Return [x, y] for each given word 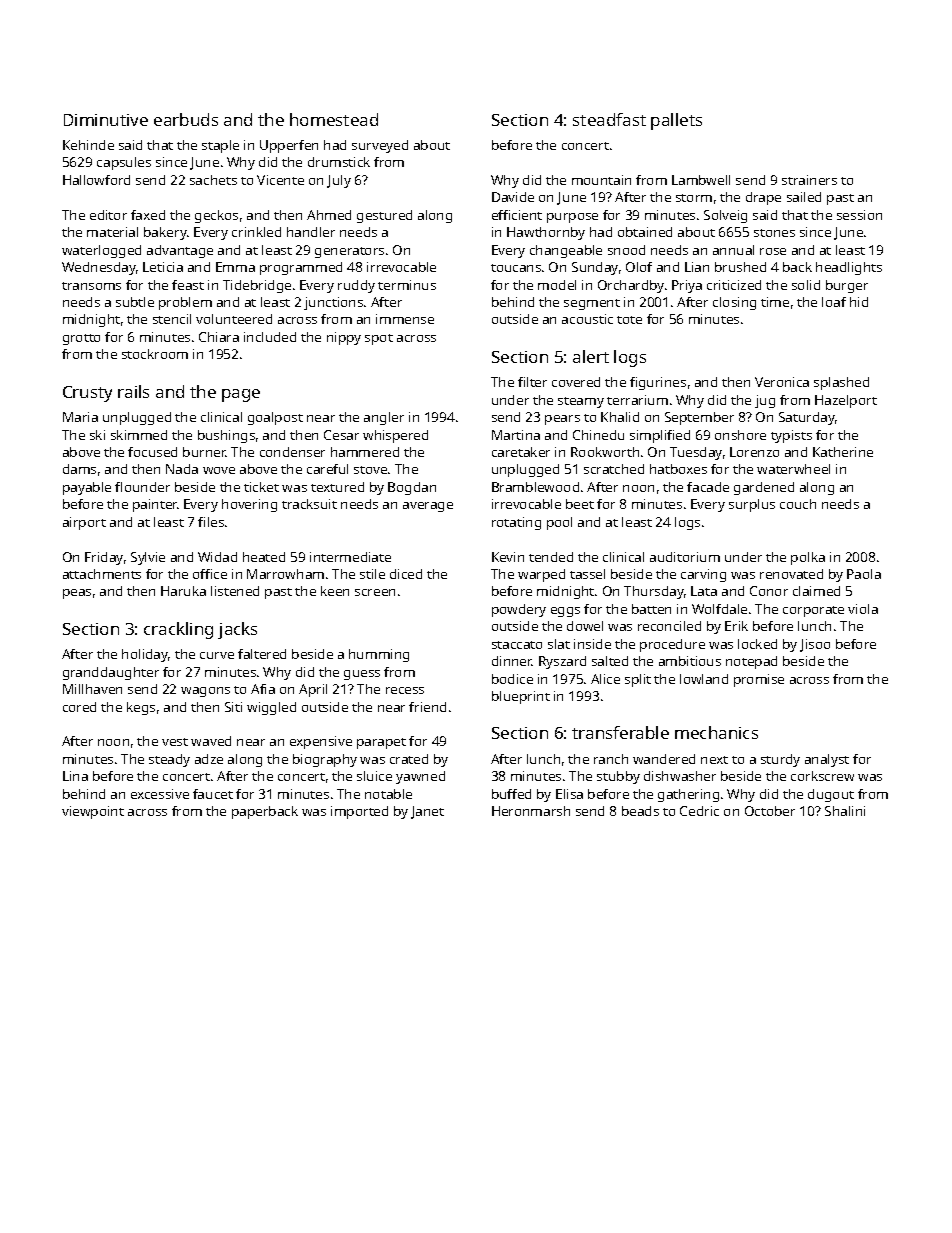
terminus [407, 285]
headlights [849, 268]
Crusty [87, 394]
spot [379, 339]
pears [562, 420]
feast [188, 285]
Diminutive [106, 120]
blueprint [521, 697]
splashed [841, 383]
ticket [261, 487]
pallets [676, 121]
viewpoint [93, 812]
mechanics [716, 732]
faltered [262, 654]
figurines [658, 383]
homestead [334, 119]
